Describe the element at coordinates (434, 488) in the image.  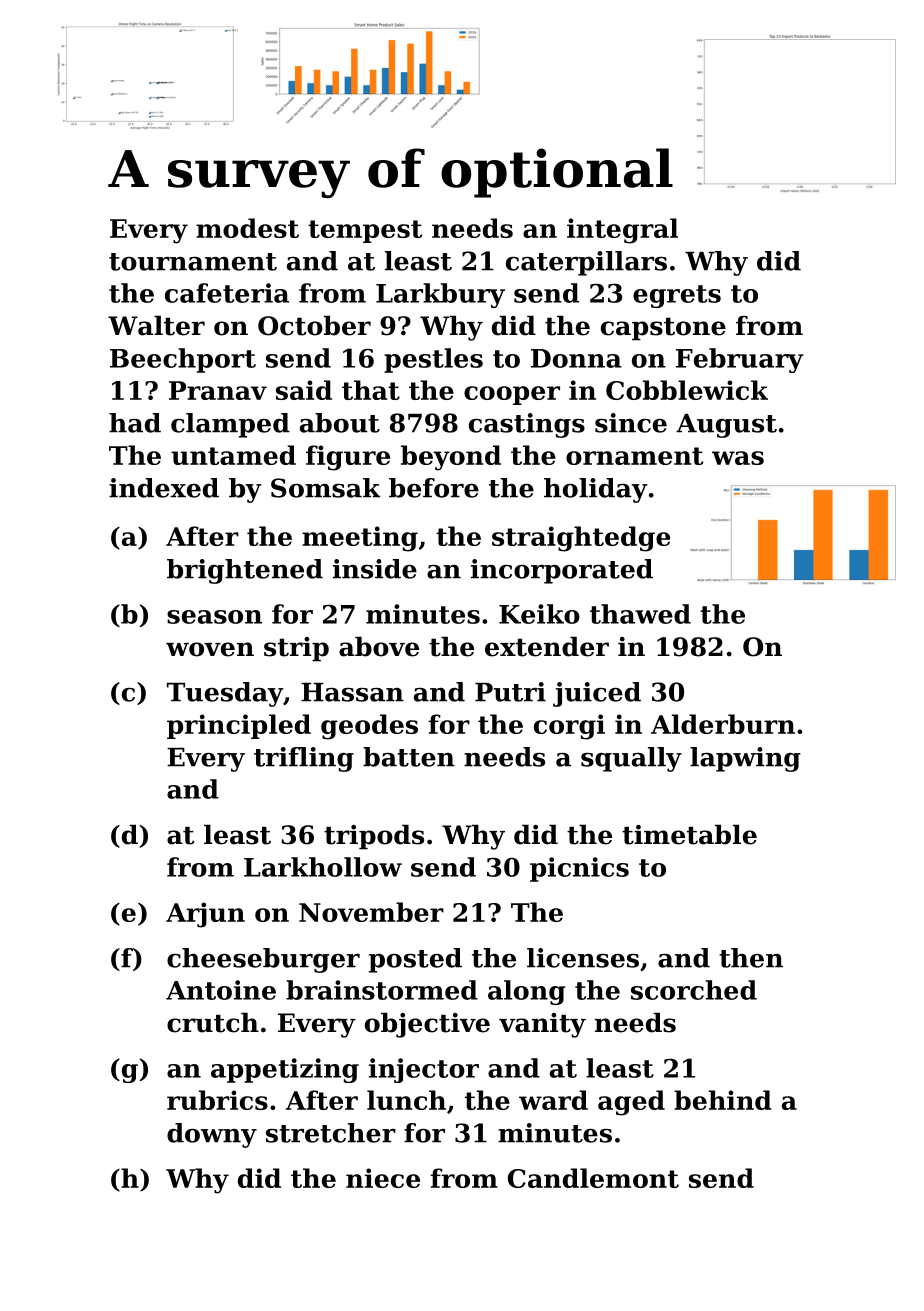
I see `before` at that location.
